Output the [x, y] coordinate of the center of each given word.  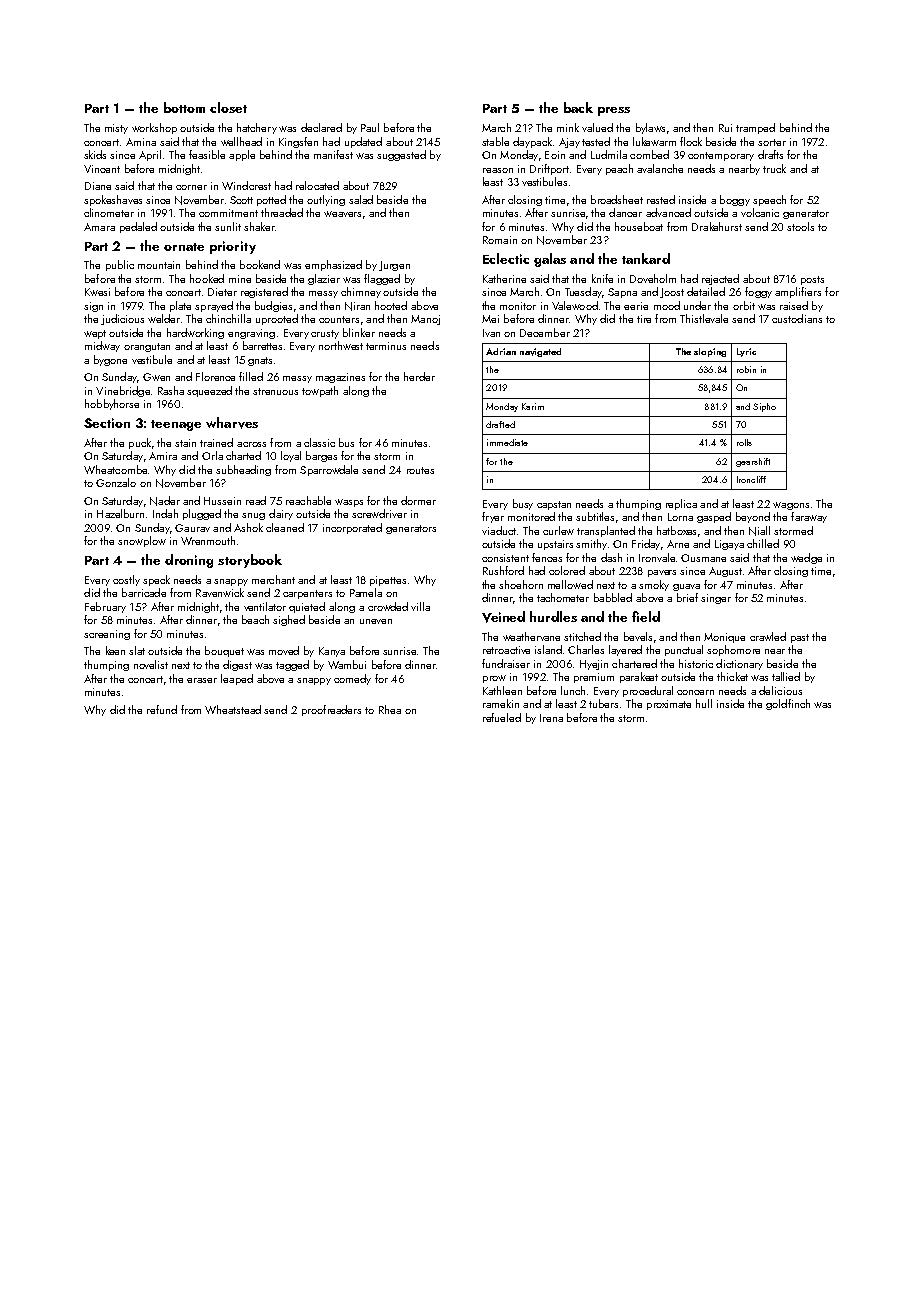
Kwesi [97, 292]
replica [681, 504]
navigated [540, 352]
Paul [370, 127]
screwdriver [379, 513]
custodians [797, 318]
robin [746, 369]
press [614, 111]
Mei [490, 319]
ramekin [501, 703]
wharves [232, 423]
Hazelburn [120, 513]
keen [115, 650]
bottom [184, 107]
